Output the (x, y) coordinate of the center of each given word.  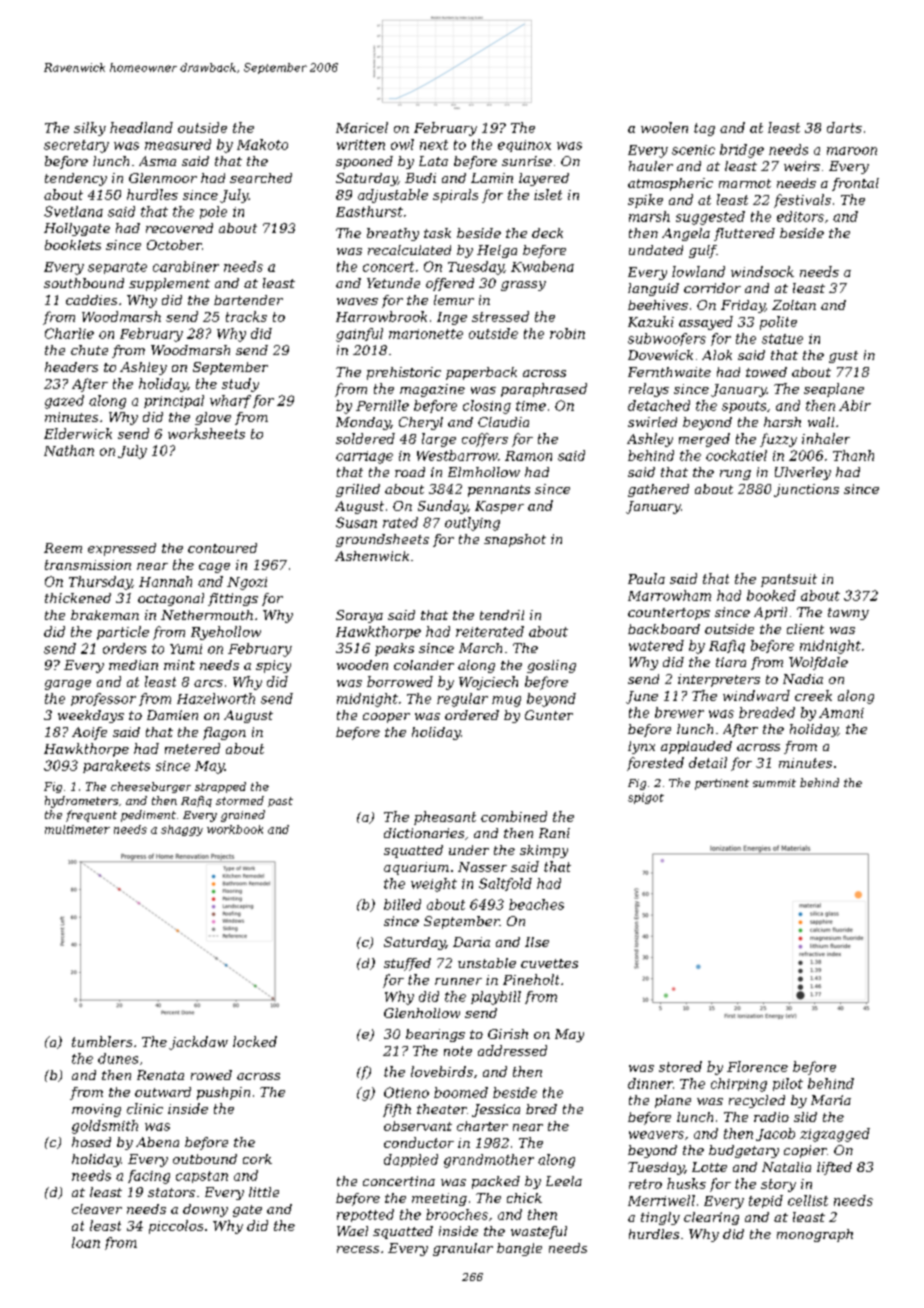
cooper (386, 718)
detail (708, 762)
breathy (393, 234)
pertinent (722, 784)
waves (357, 301)
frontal (855, 184)
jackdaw (198, 1043)
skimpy (544, 851)
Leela (564, 1181)
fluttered (744, 234)
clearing (711, 1218)
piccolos (176, 1227)
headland (141, 127)
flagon (224, 733)
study (240, 385)
